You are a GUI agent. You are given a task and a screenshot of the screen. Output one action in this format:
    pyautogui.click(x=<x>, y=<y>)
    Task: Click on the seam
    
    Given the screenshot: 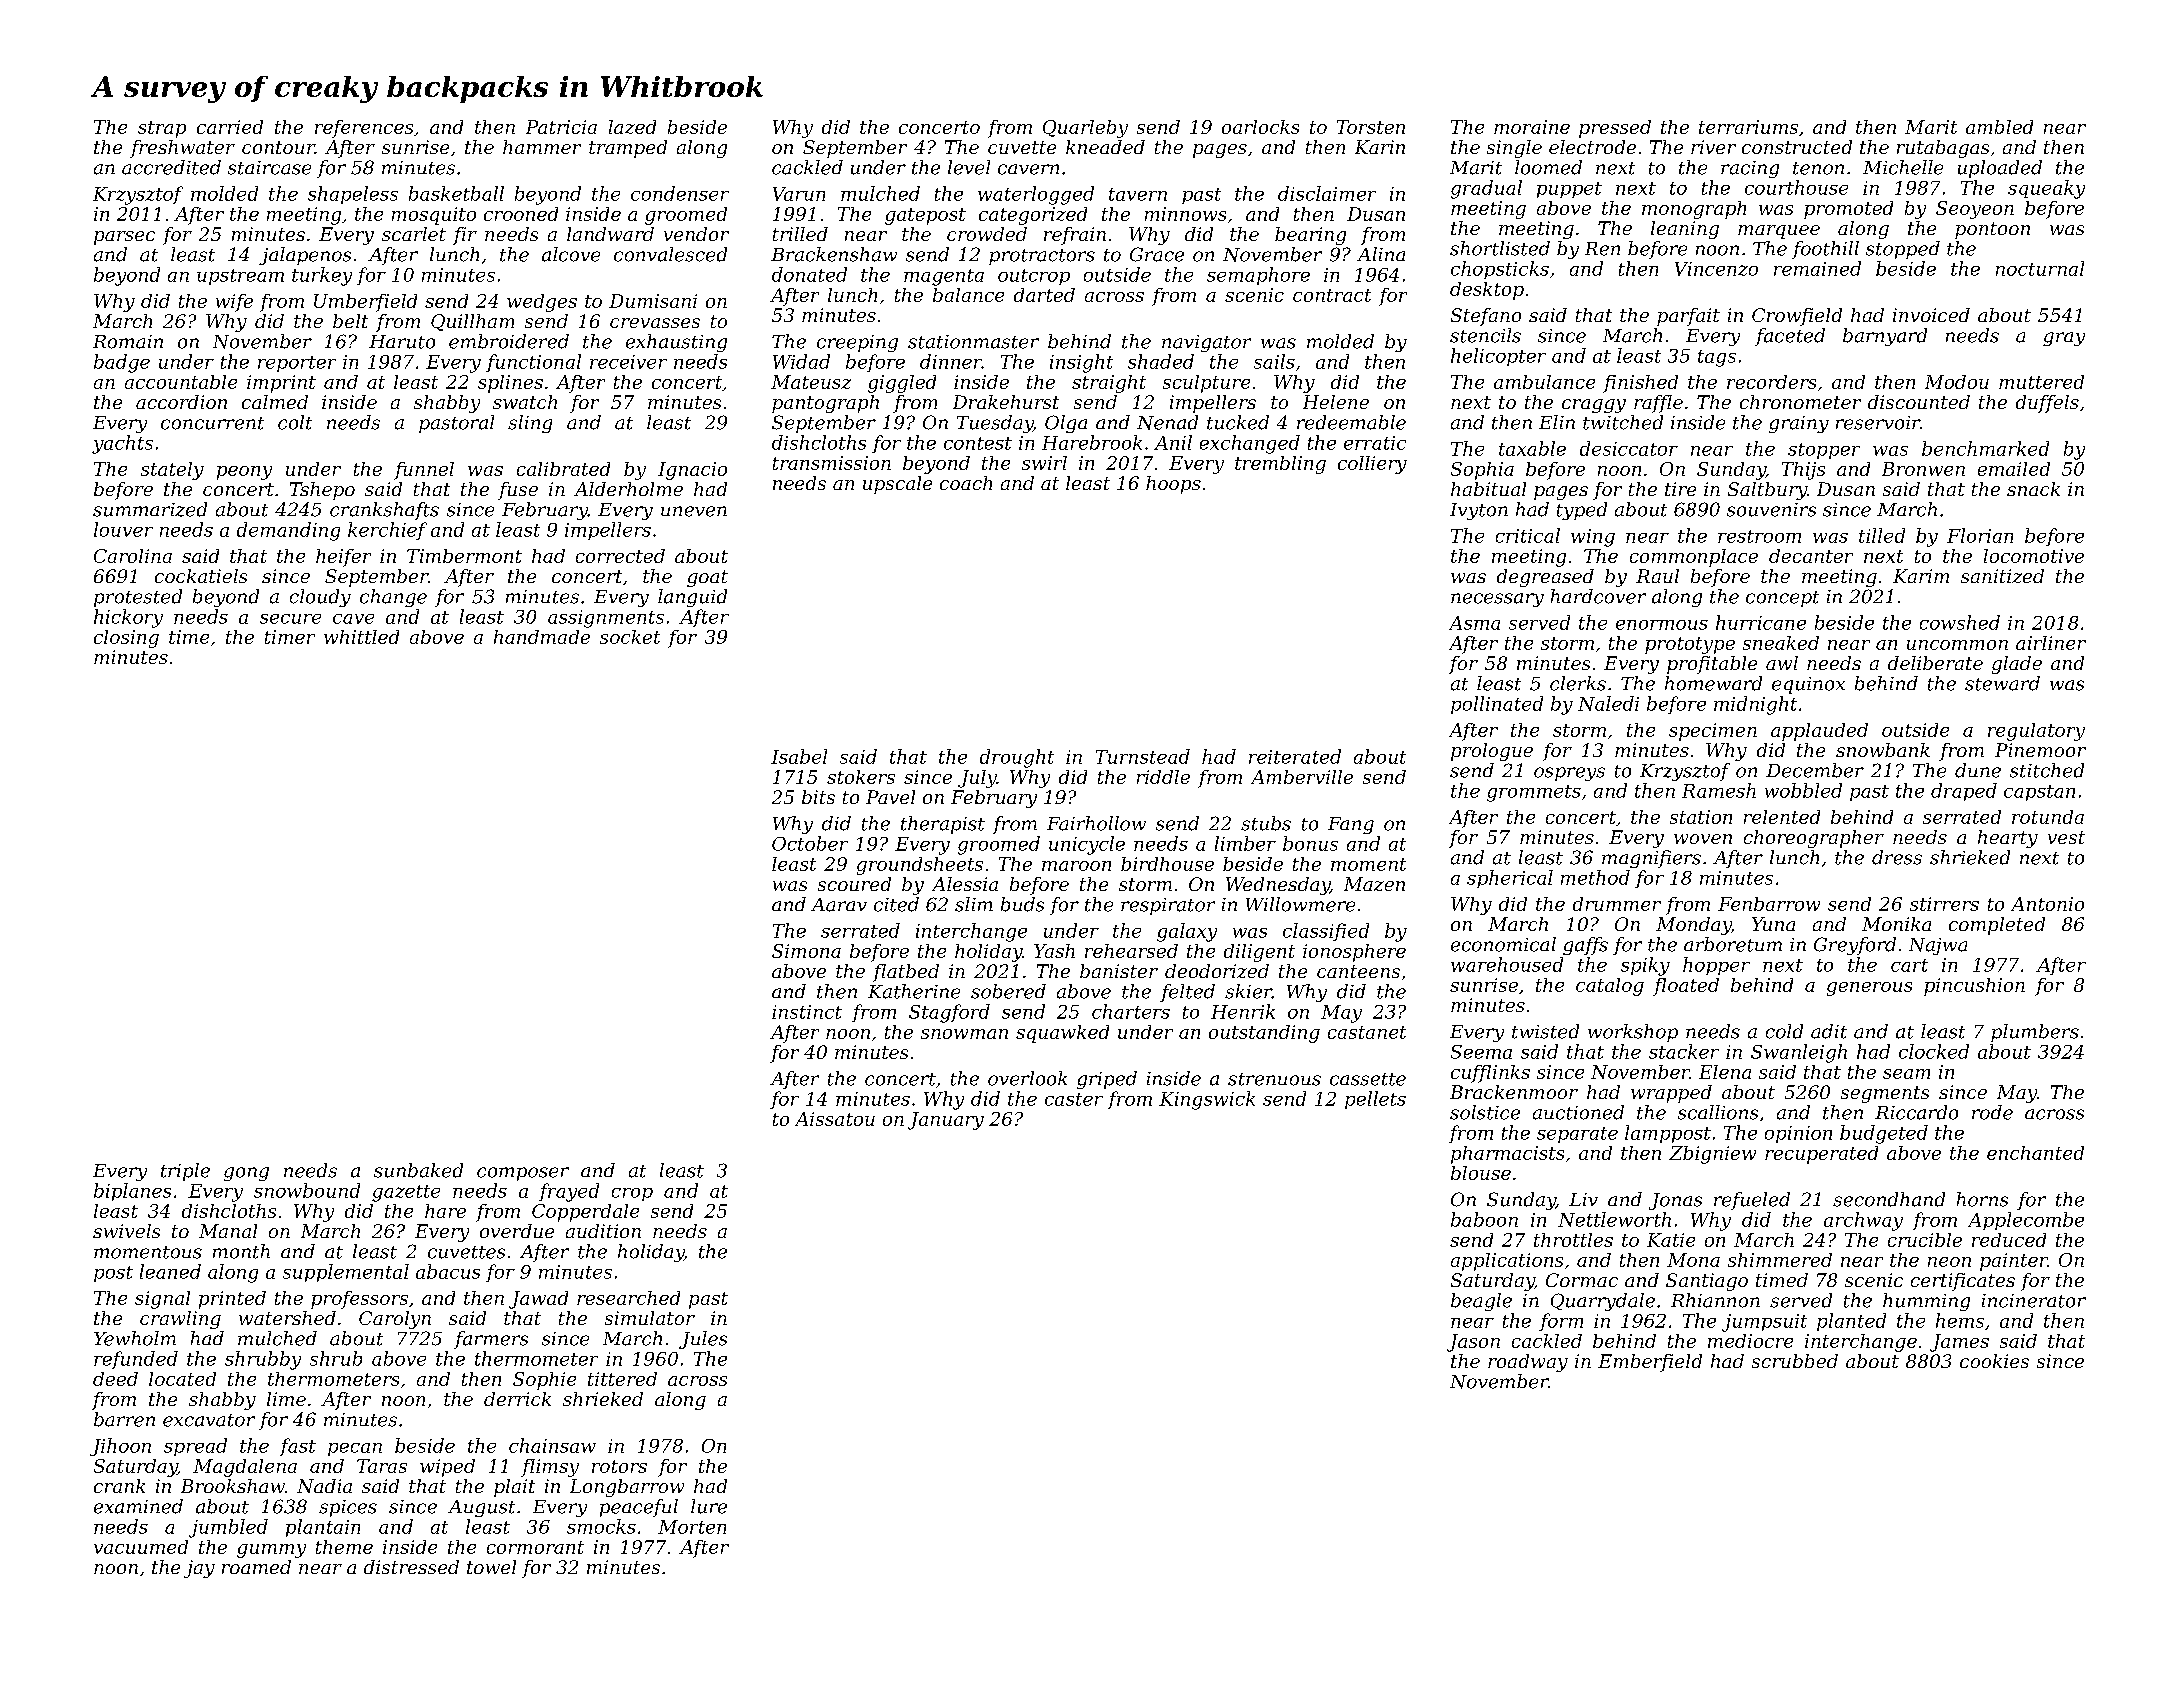 What is the action you would take?
    pyautogui.click(x=1906, y=1074)
